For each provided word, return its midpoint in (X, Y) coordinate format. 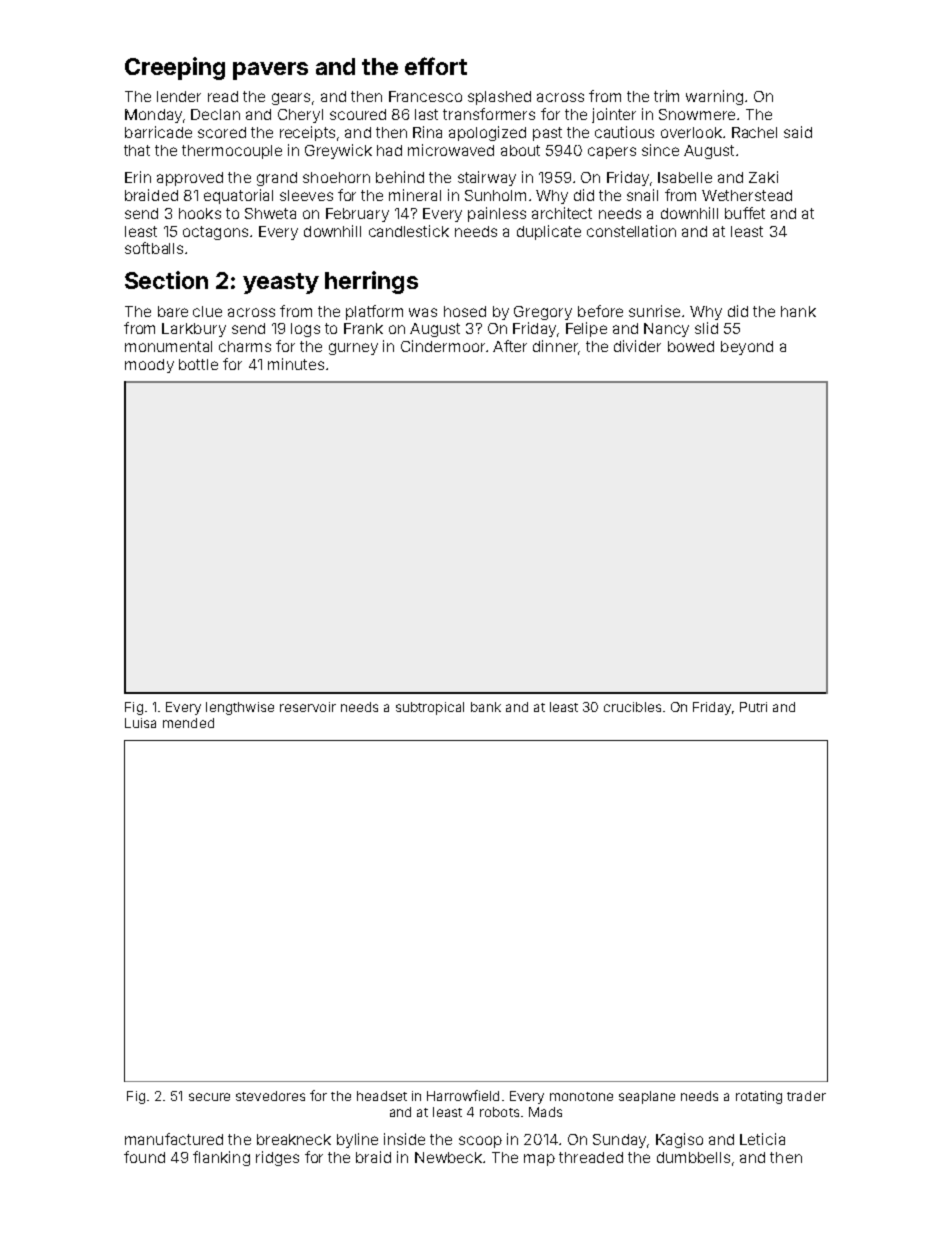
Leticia (762, 1139)
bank (486, 707)
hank (798, 311)
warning (714, 97)
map (539, 1160)
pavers (270, 71)
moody (149, 366)
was (423, 312)
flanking (221, 1158)
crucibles (632, 707)
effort (436, 66)
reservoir (308, 707)
